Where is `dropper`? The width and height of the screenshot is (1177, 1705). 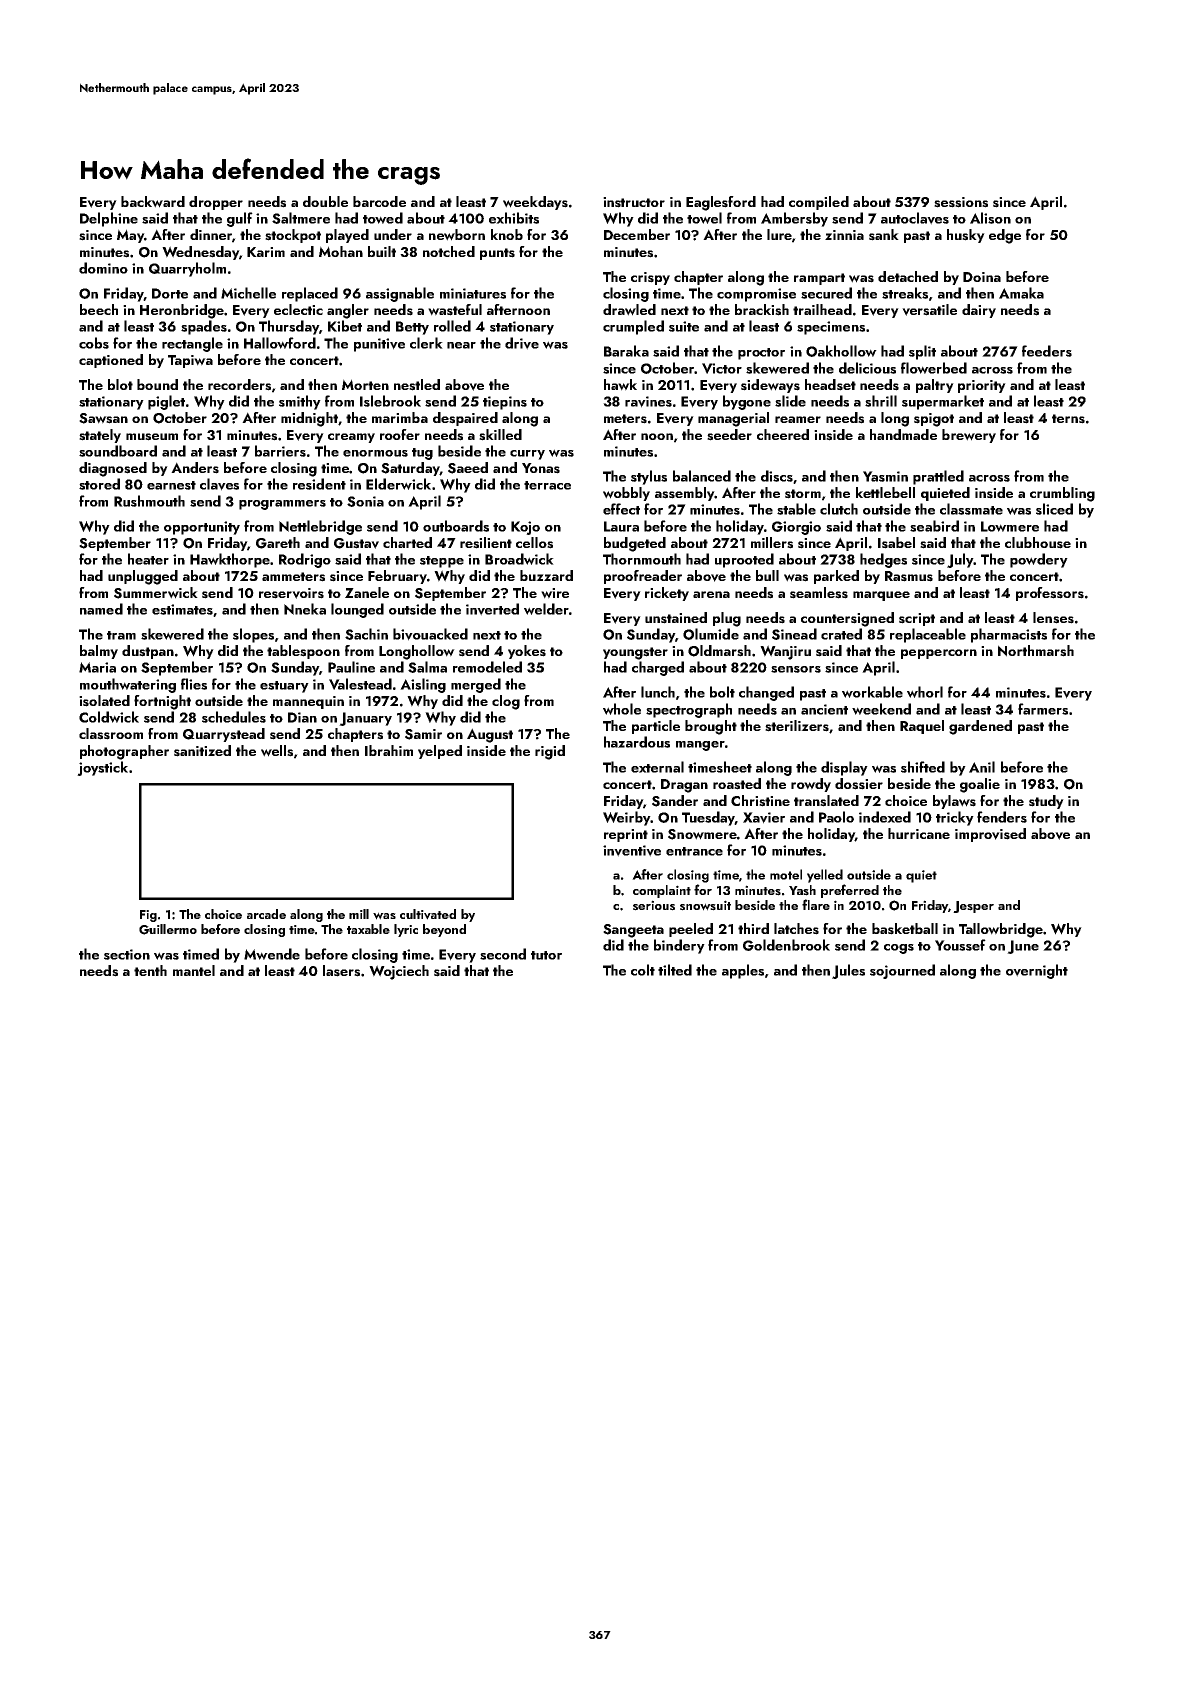 dropper is located at coordinates (216, 203).
